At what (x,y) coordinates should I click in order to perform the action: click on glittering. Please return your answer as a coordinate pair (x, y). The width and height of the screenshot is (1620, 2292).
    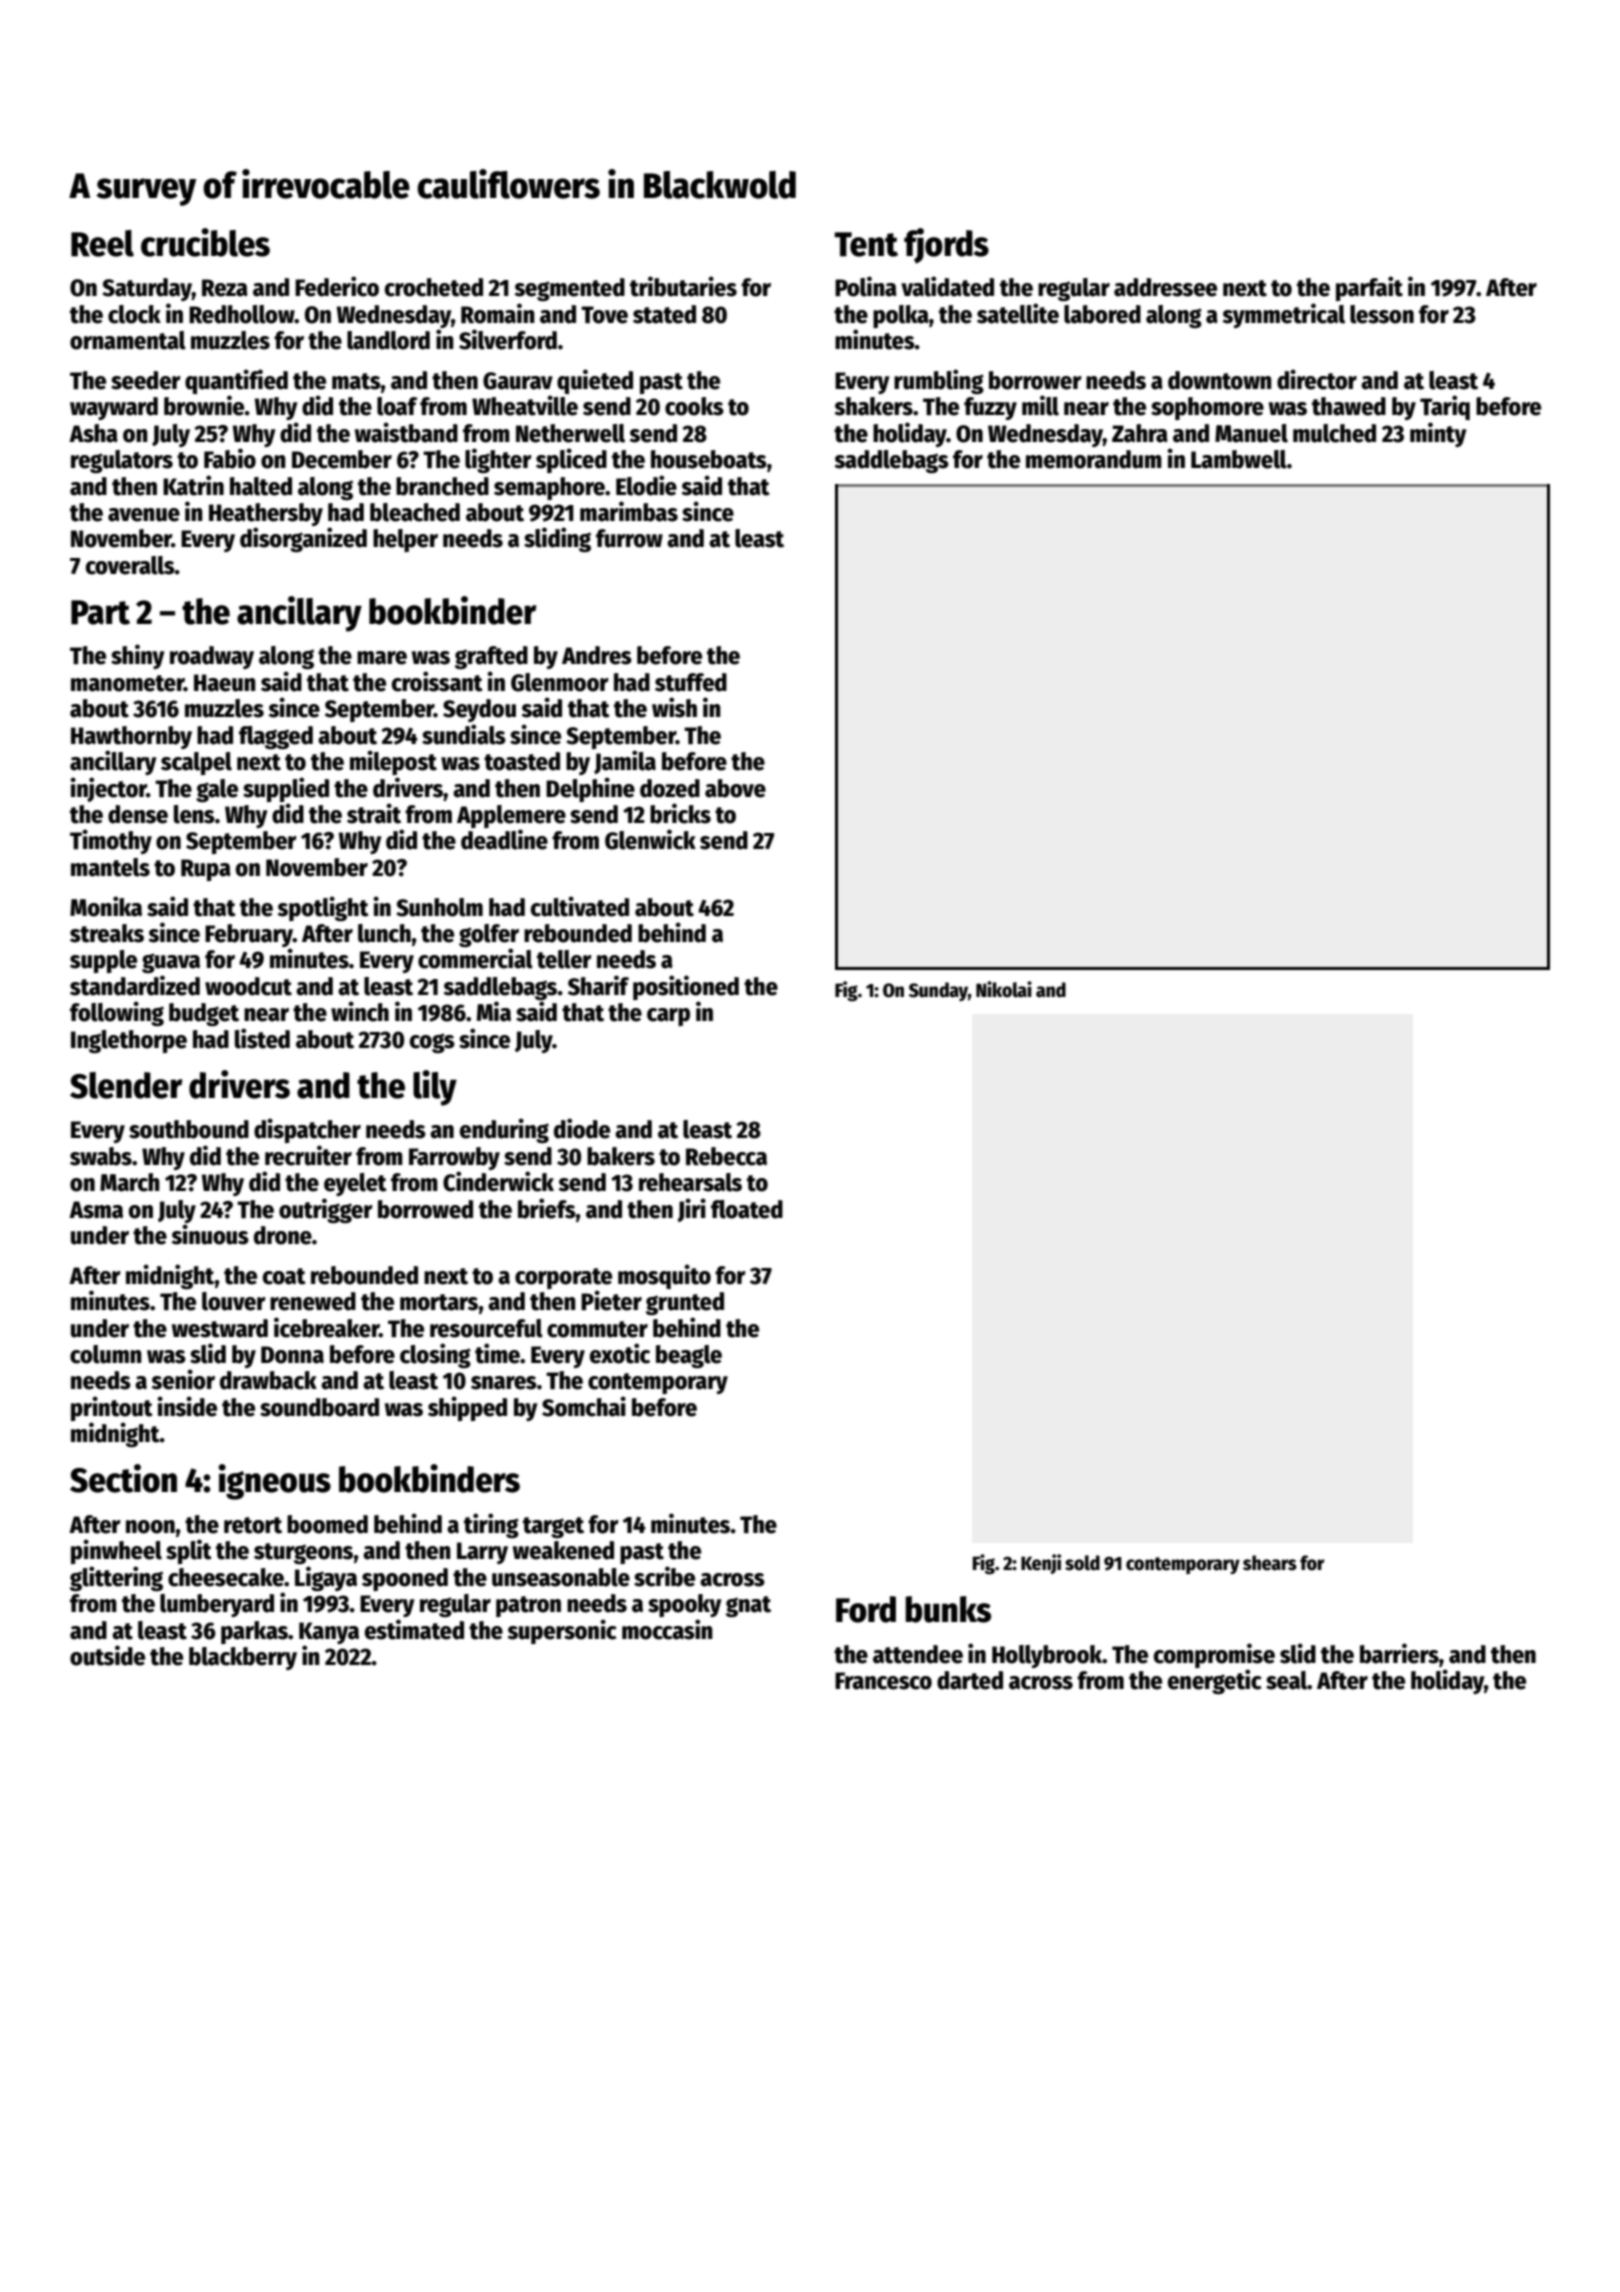
    Looking at the image, I should click on (116, 1578).
